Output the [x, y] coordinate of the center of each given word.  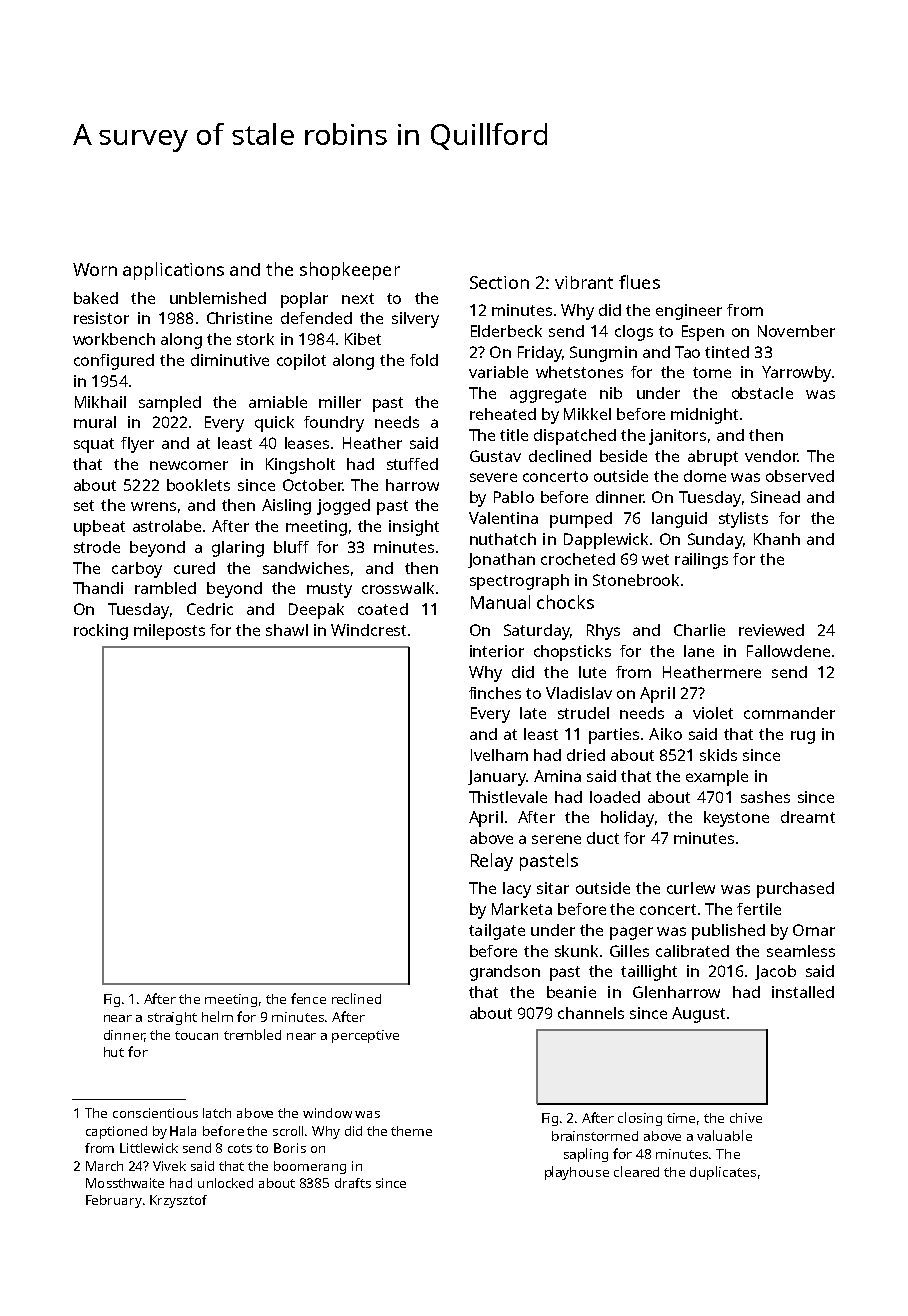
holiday [627, 819]
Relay [492, 862]
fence [308, 998]
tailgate [497, 932]
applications [173, 271]
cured [194, 568]
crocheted [578, 559]
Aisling [286, 507]
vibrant [584, 282]
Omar [814, 930]
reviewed [771, 630]
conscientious [155, 1113]
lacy [517, 890]
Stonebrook [636, 580]
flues [639, 282]
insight [414, 528]
